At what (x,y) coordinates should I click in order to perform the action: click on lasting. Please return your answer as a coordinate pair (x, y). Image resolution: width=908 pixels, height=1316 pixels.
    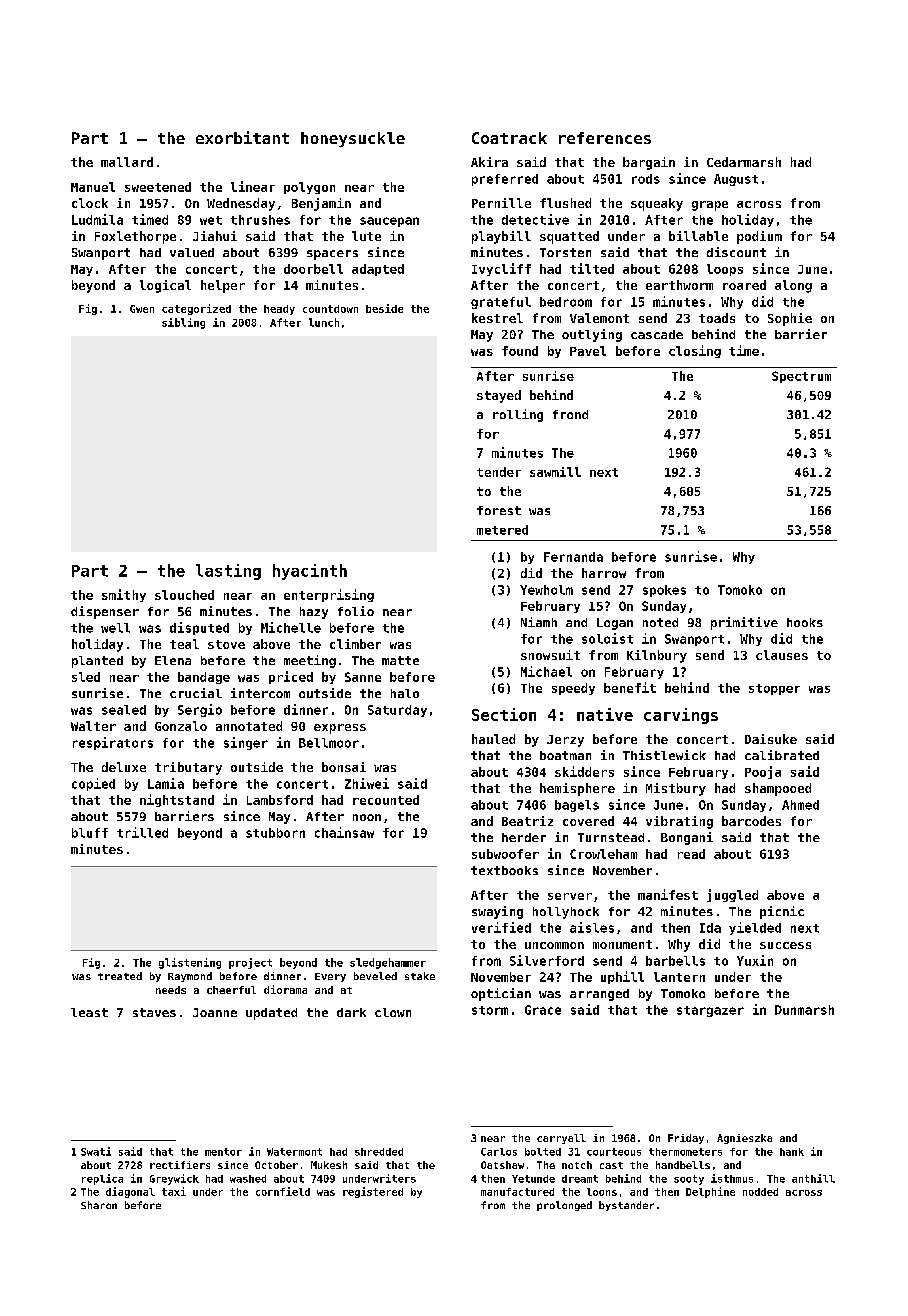
    Looking at the image, I should click on (228, 572).
